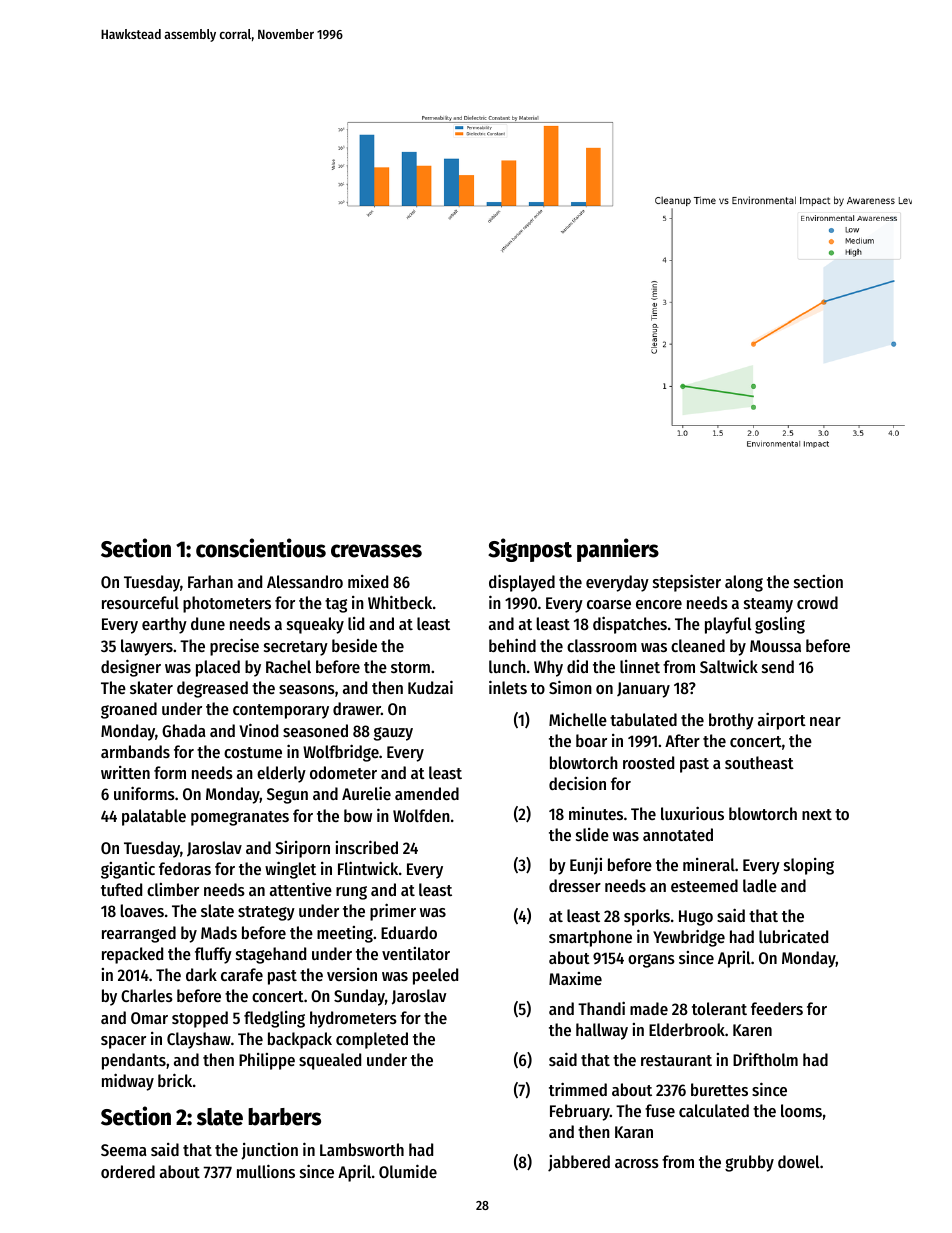  Describe the element at coordinates (367, 847) in the image. I see `inscribed` at that location.
